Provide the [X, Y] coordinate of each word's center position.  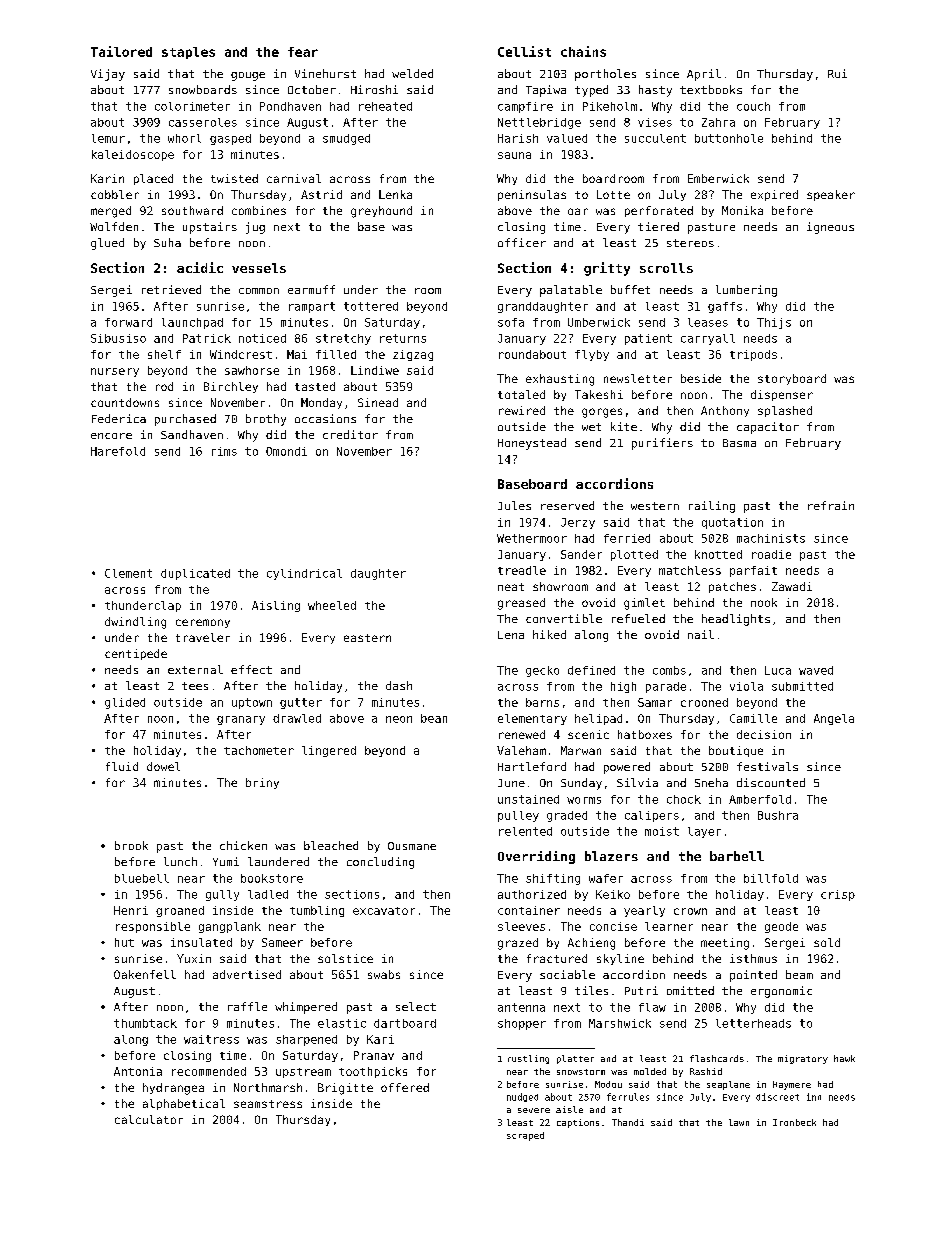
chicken [243, 845]
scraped [525, 1136]
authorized [532, 894]
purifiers [662, 444]
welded [412, 73]
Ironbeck [794, 1122]
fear [303, 52]
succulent [655, 138]
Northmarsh [268, 1087]
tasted [315, 386]
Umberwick [599, 322]
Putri [641, 990]
